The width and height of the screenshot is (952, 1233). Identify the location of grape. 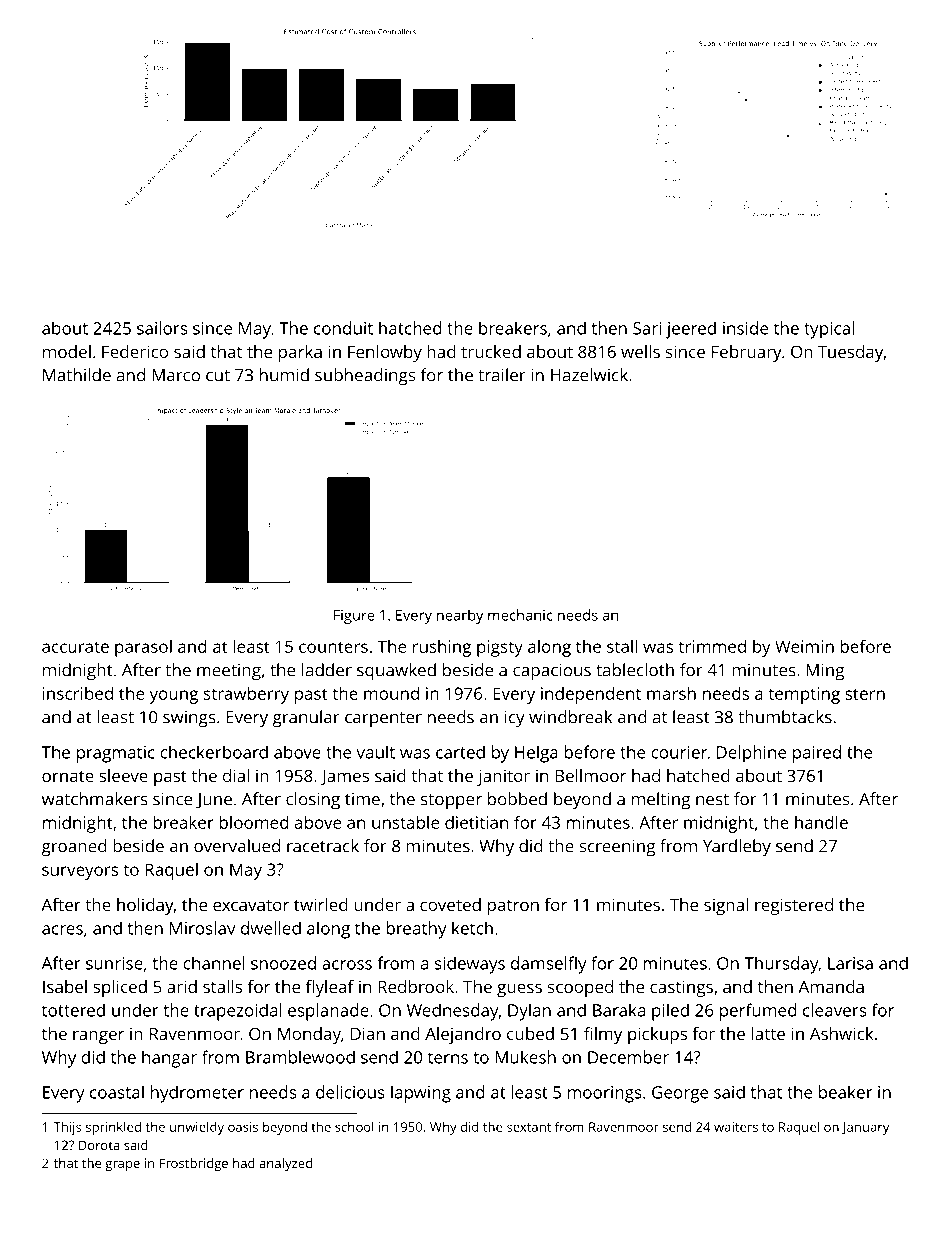
(122, 1166).
